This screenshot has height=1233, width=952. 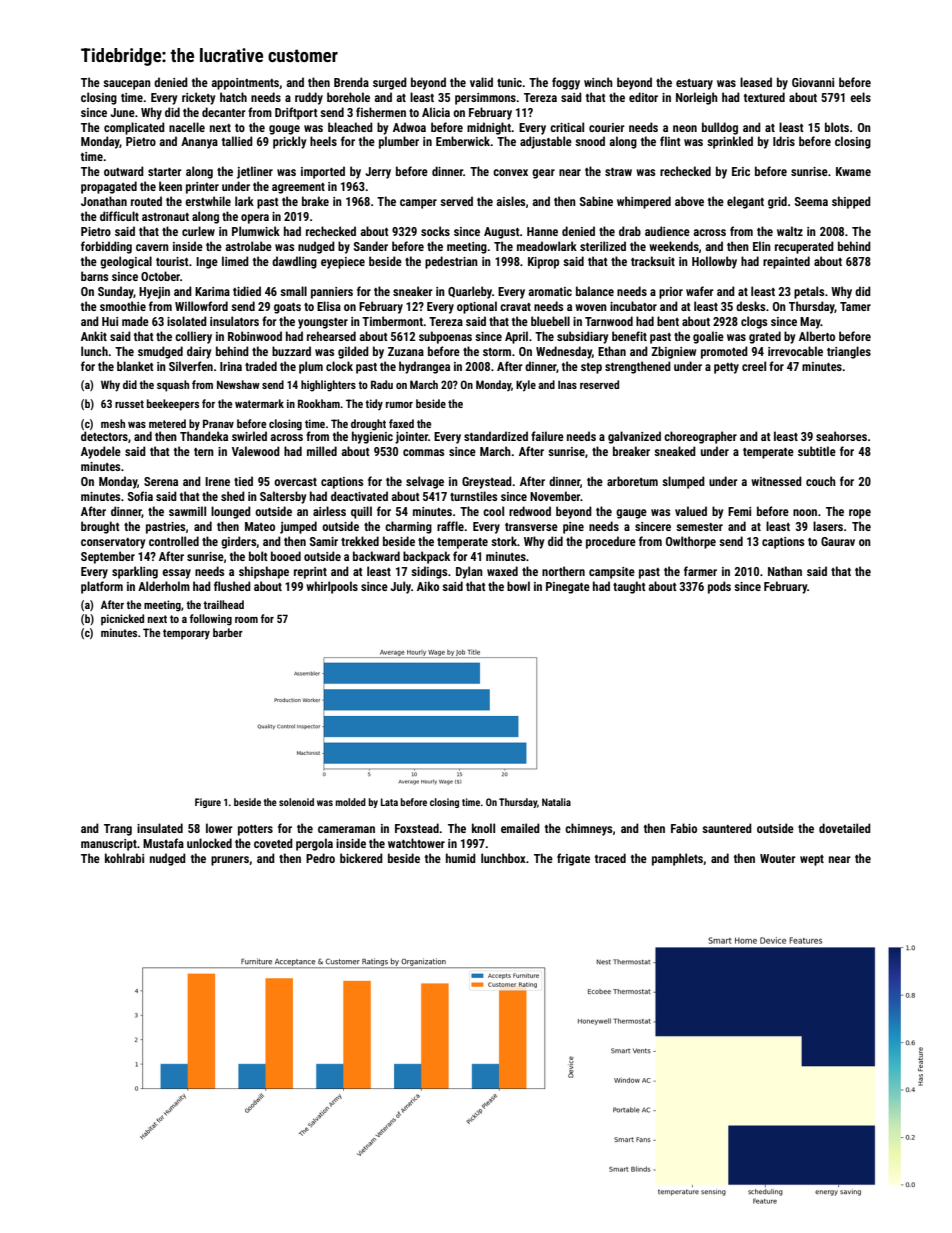 What do you see at coordinates (140, 496) in the screenshot?
I see `Sofia` at bounding box center [140, 496].
